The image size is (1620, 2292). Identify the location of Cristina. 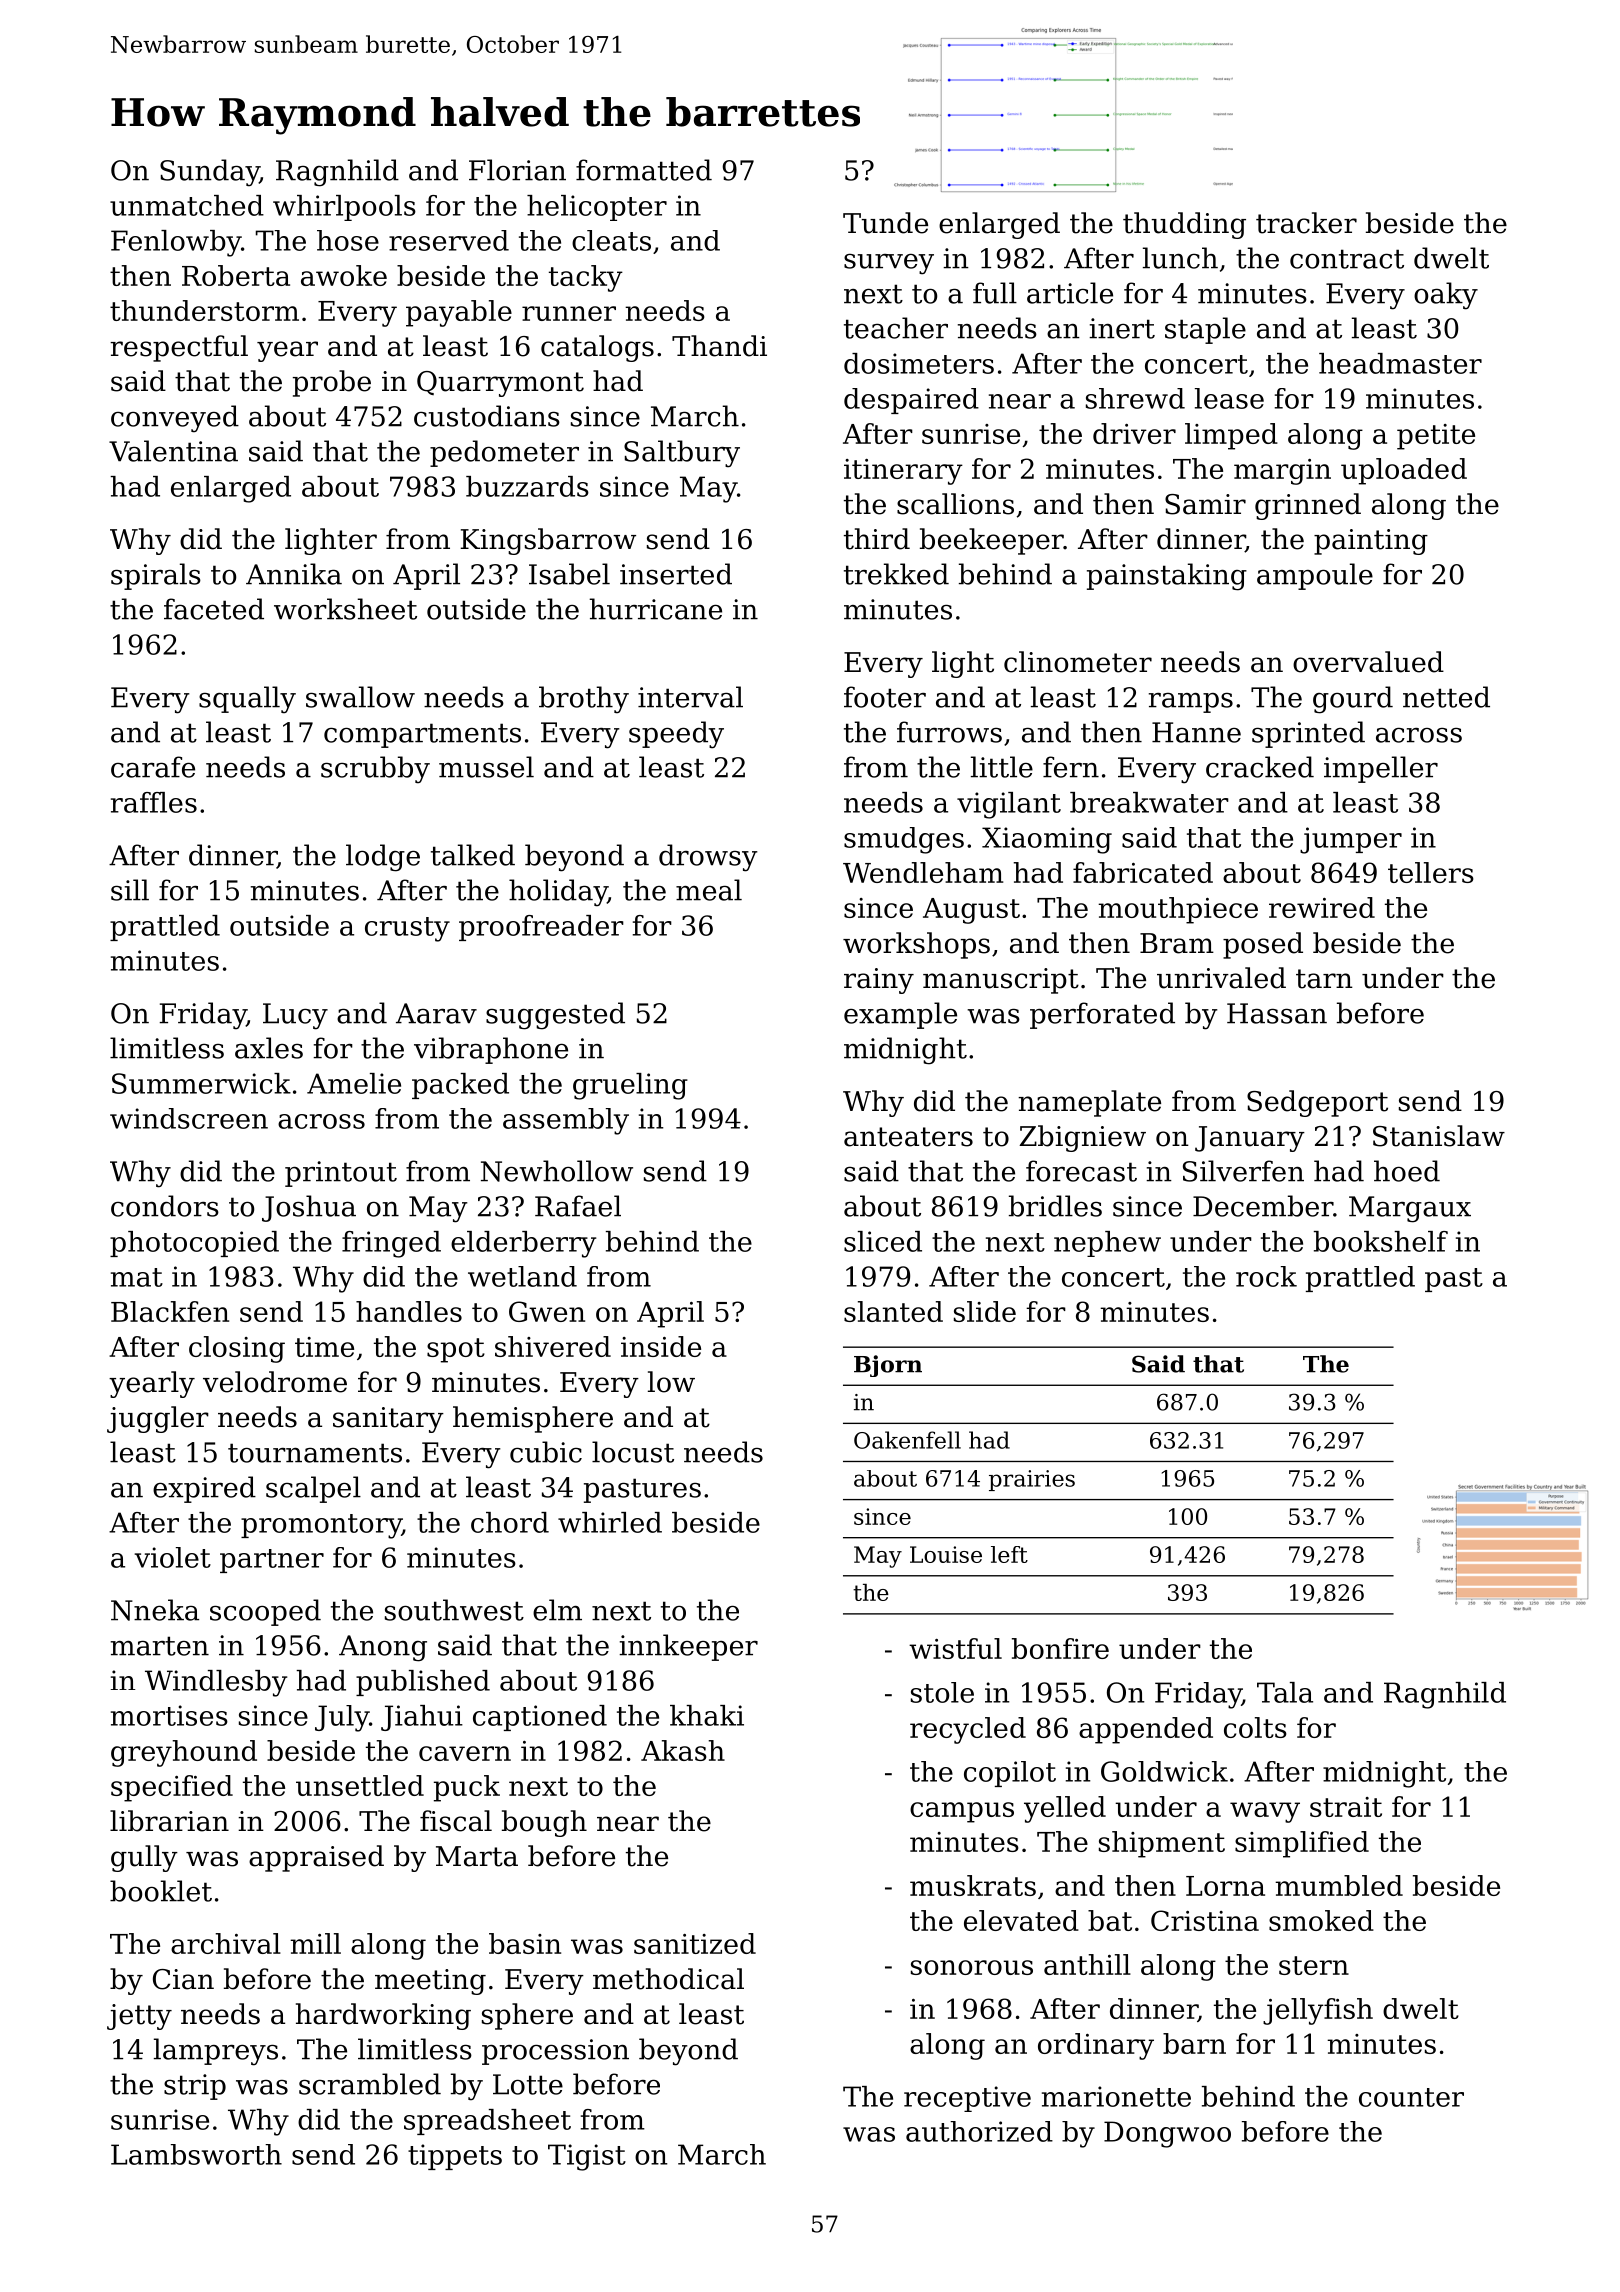
(1205, 1920).
